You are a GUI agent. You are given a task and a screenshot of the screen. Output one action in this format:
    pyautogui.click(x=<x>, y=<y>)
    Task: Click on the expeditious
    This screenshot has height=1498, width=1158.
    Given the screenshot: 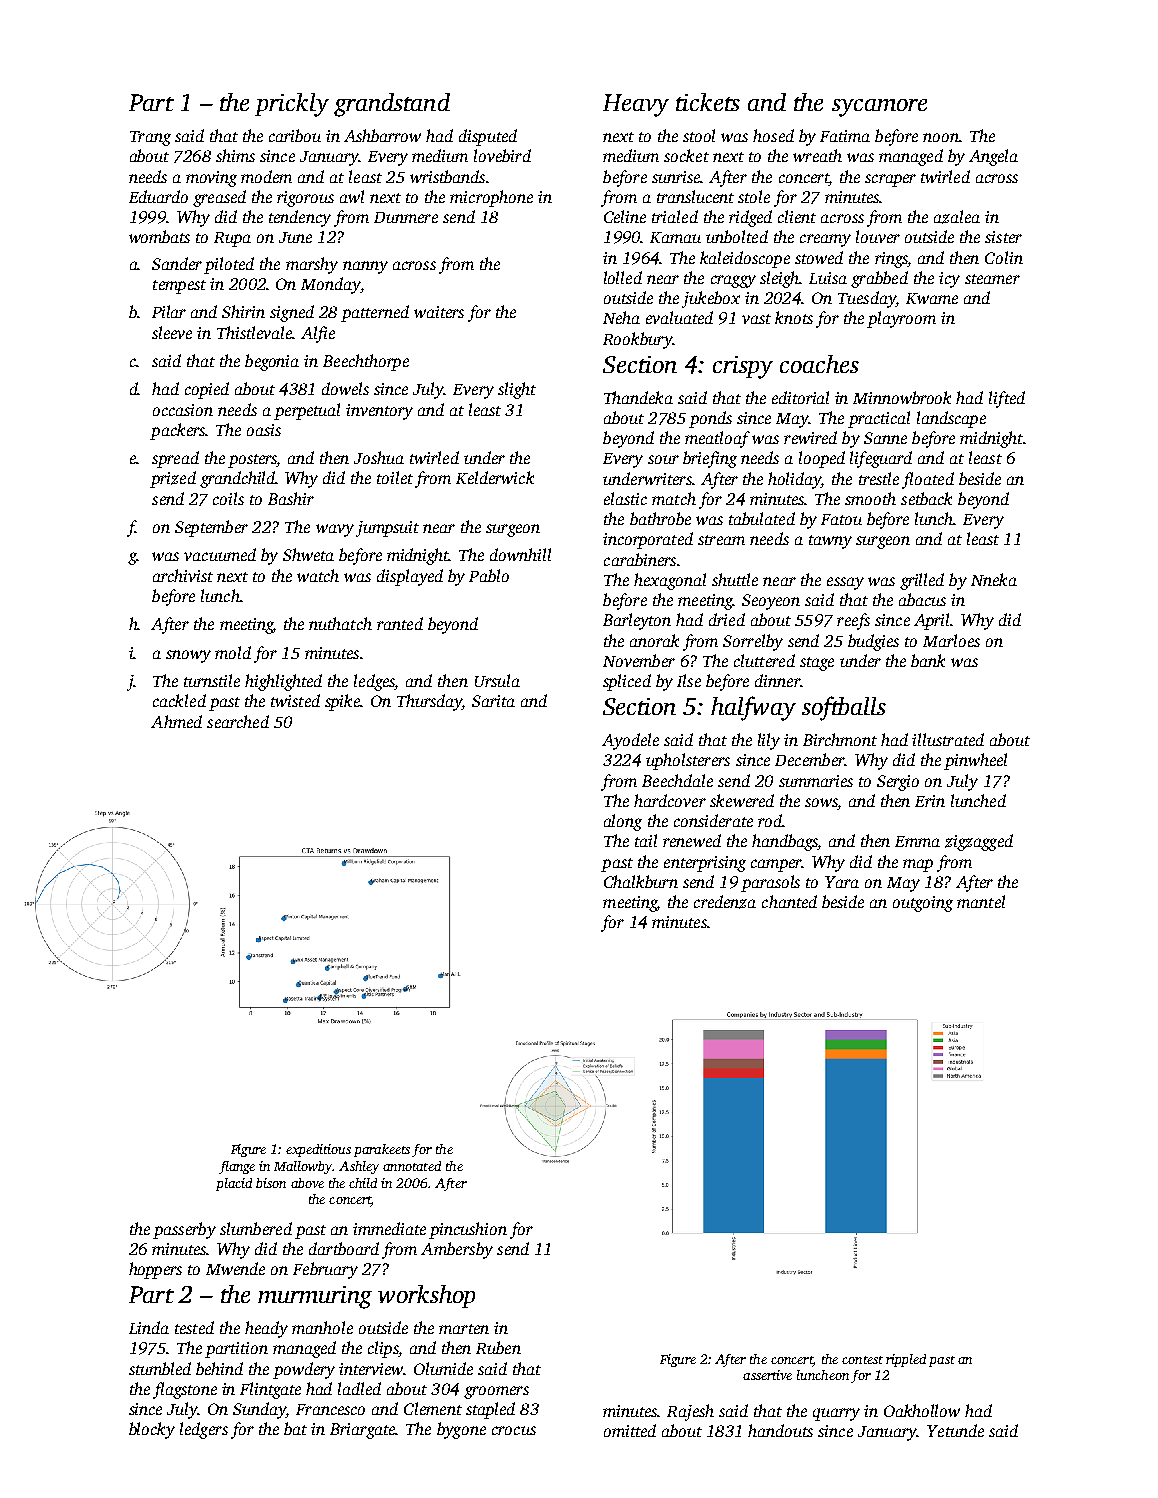 What is the action you would take?
    pyautogui.click(x=318, y=1150)
